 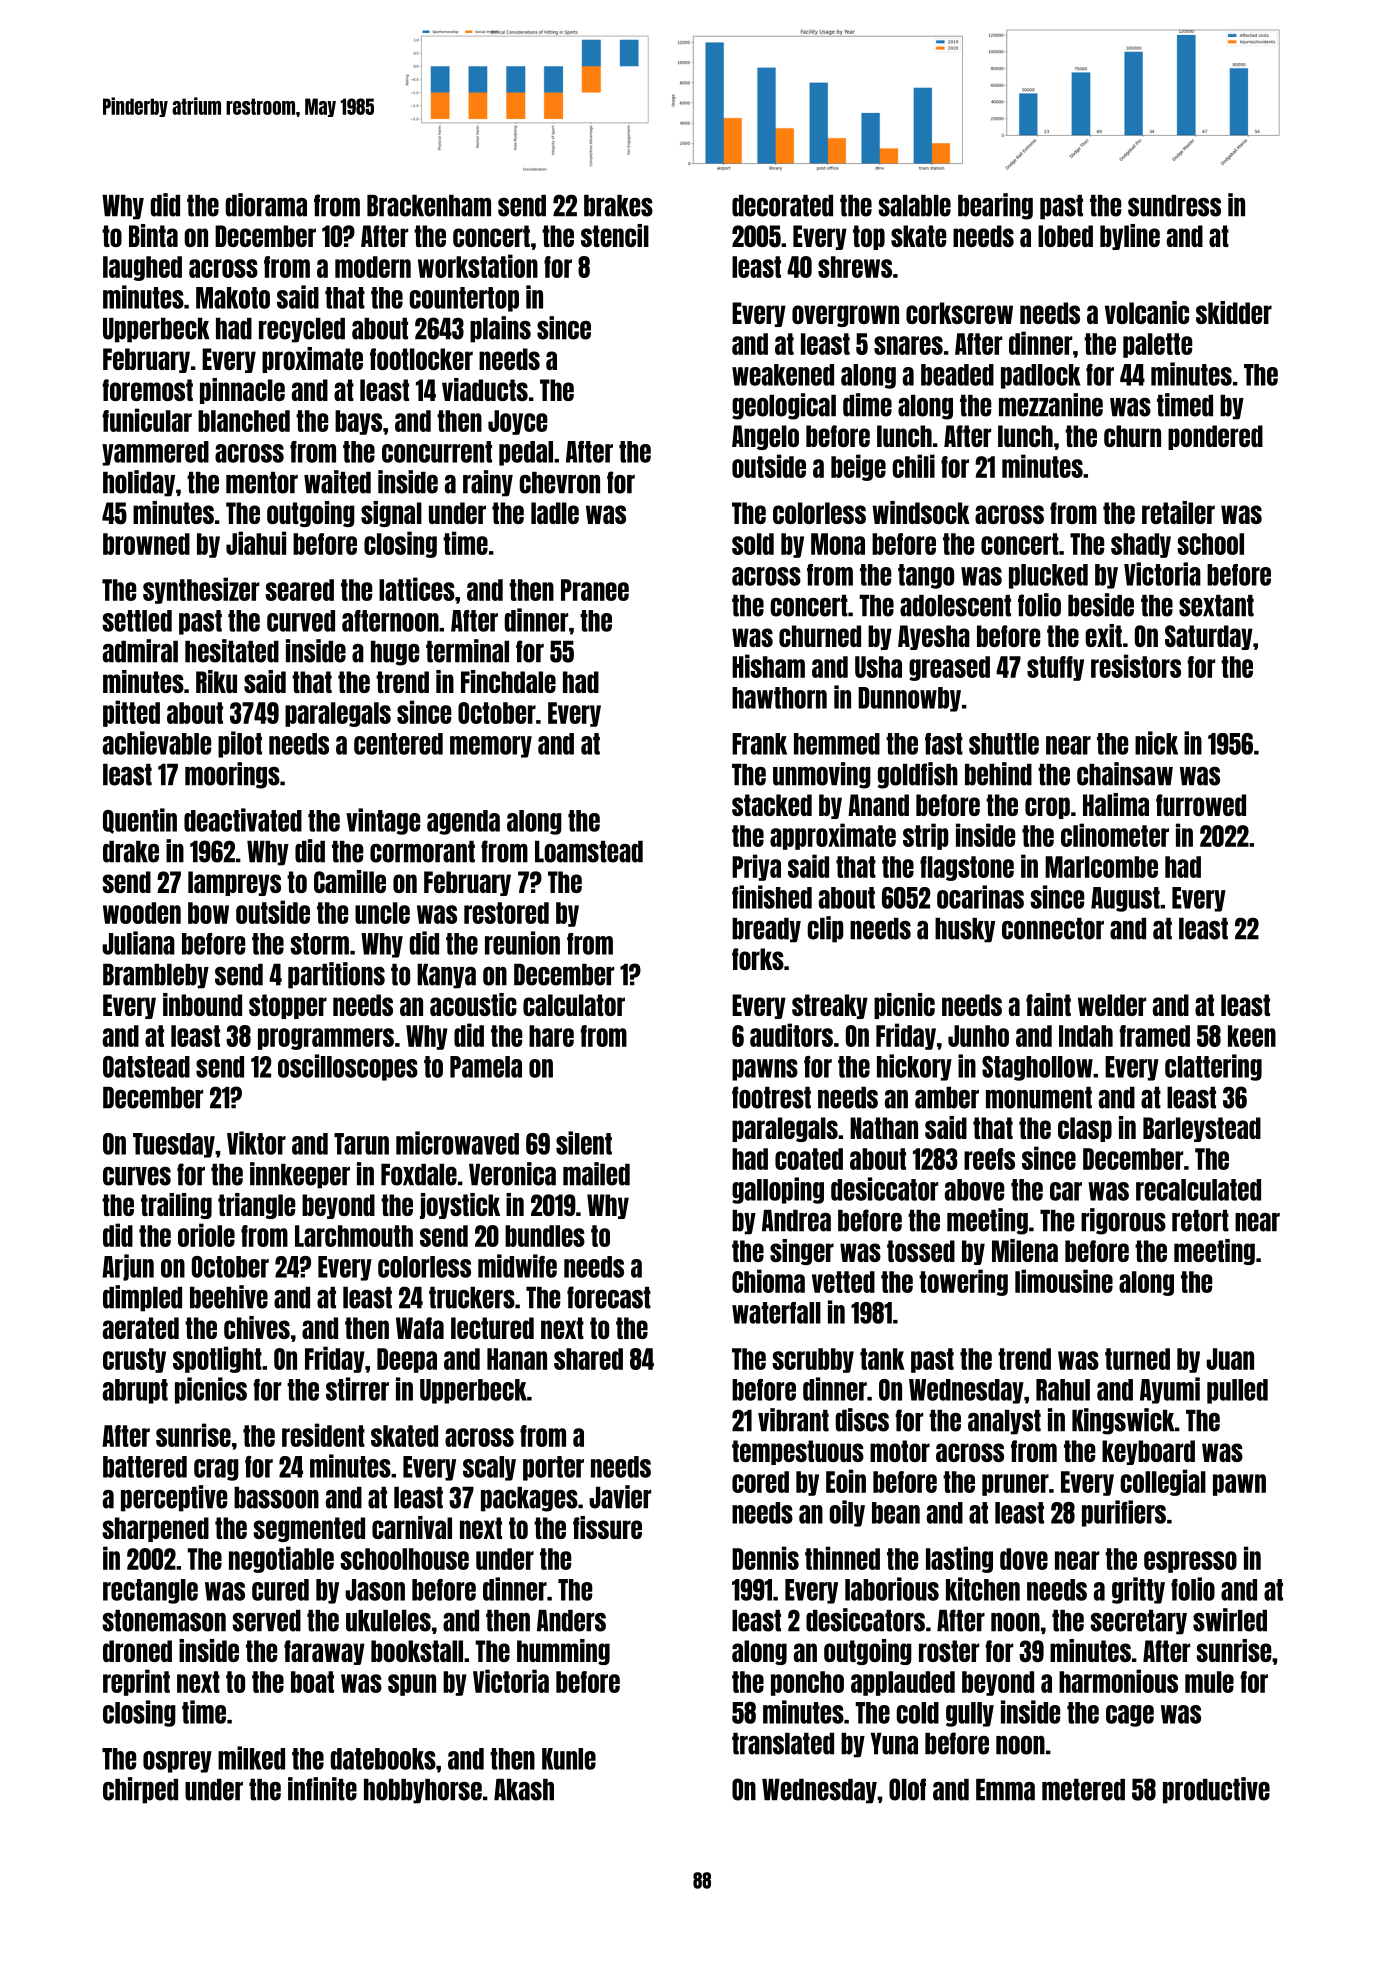 What do you see at coordinates (348, 1067) in the image?
I see `oscilloscopes` at bounding box center [348, 1067].
